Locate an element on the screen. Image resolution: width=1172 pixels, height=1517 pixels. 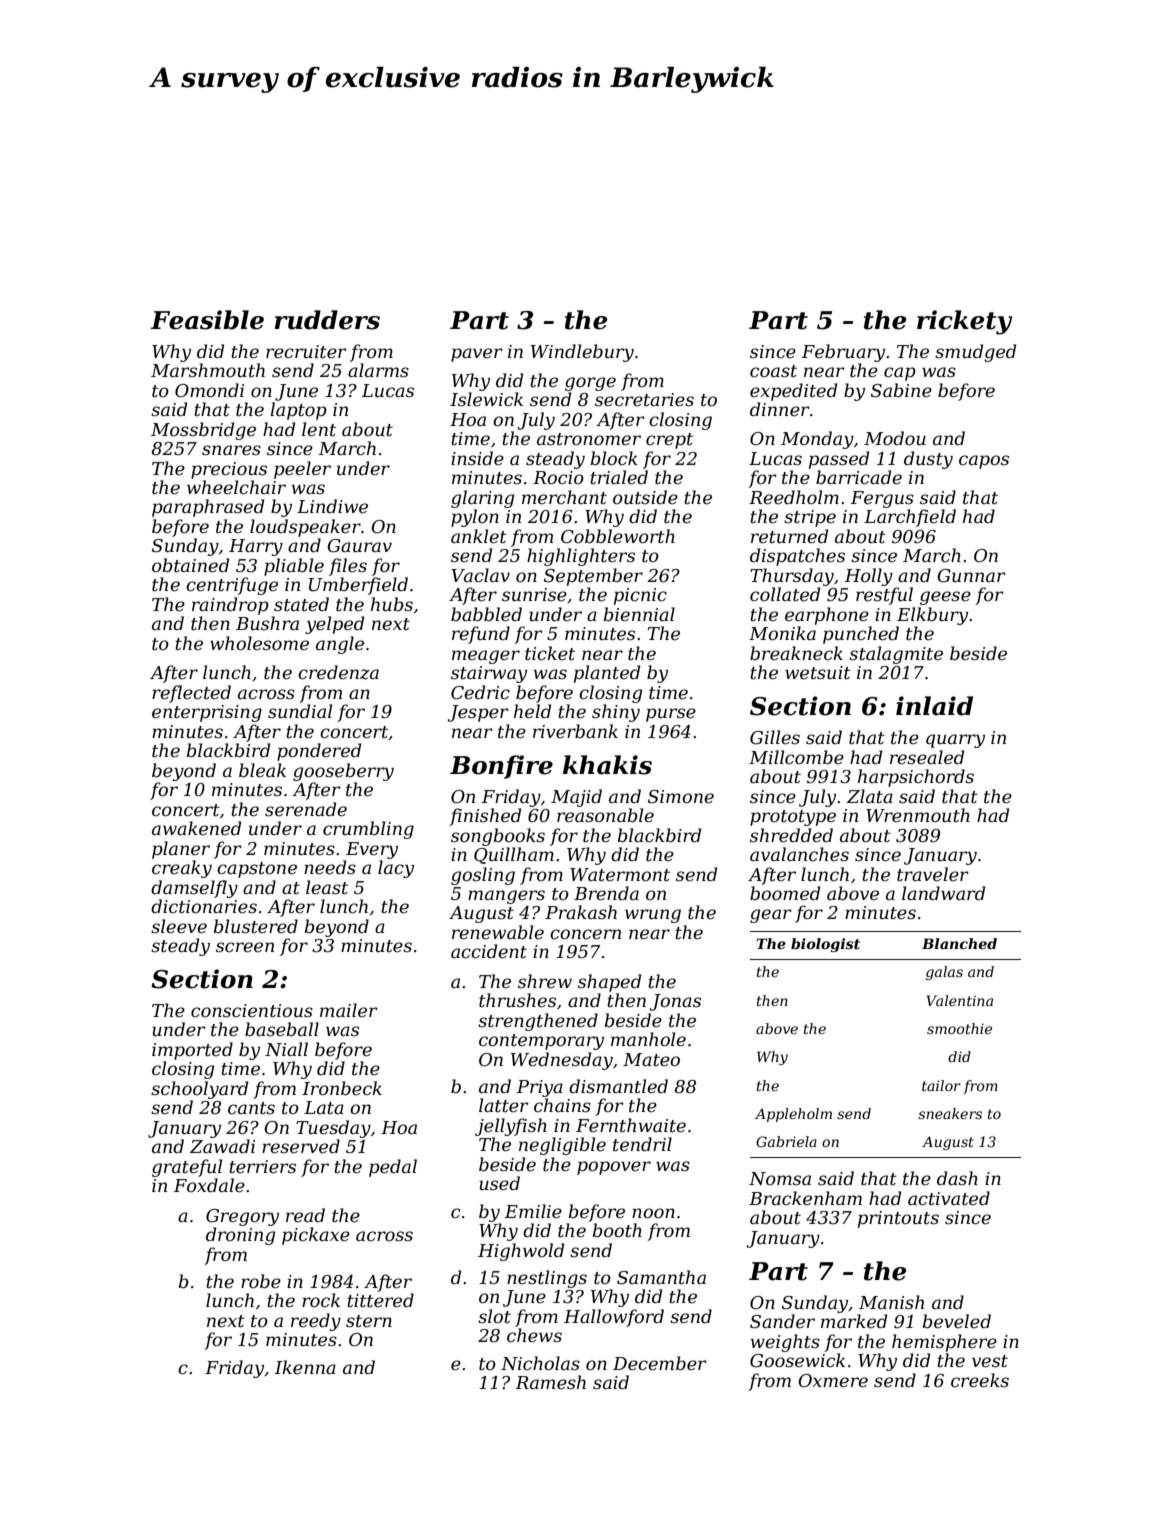
Samantha is located at coordinates (661, 1277).
